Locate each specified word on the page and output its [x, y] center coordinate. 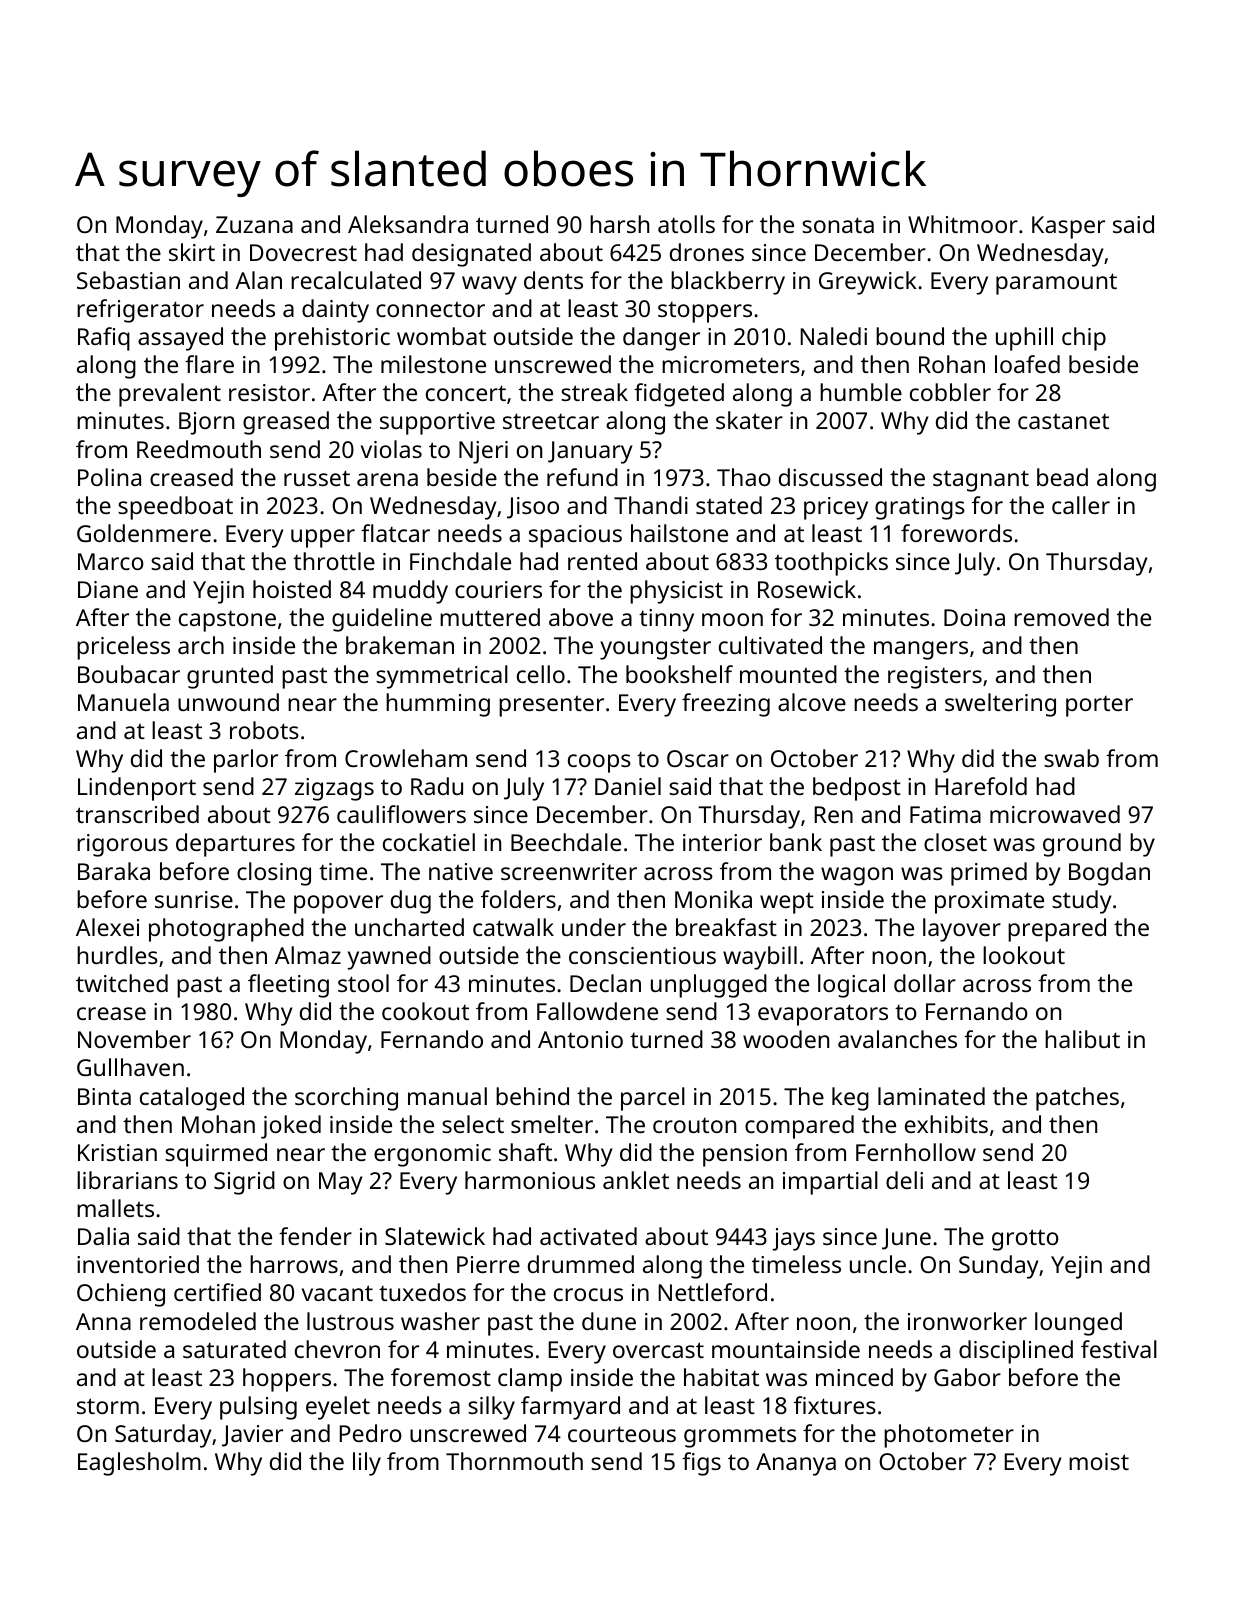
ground [1082, 845]
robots [264, 730]
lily [367, 1464]
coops [599, 763]
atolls [686, 224]
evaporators [823, 1015]
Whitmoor [963, 224]
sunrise [194, 899]
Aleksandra [408, 224]
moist [1099, 1461]
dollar [925, 983]
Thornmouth [514, 1461]
